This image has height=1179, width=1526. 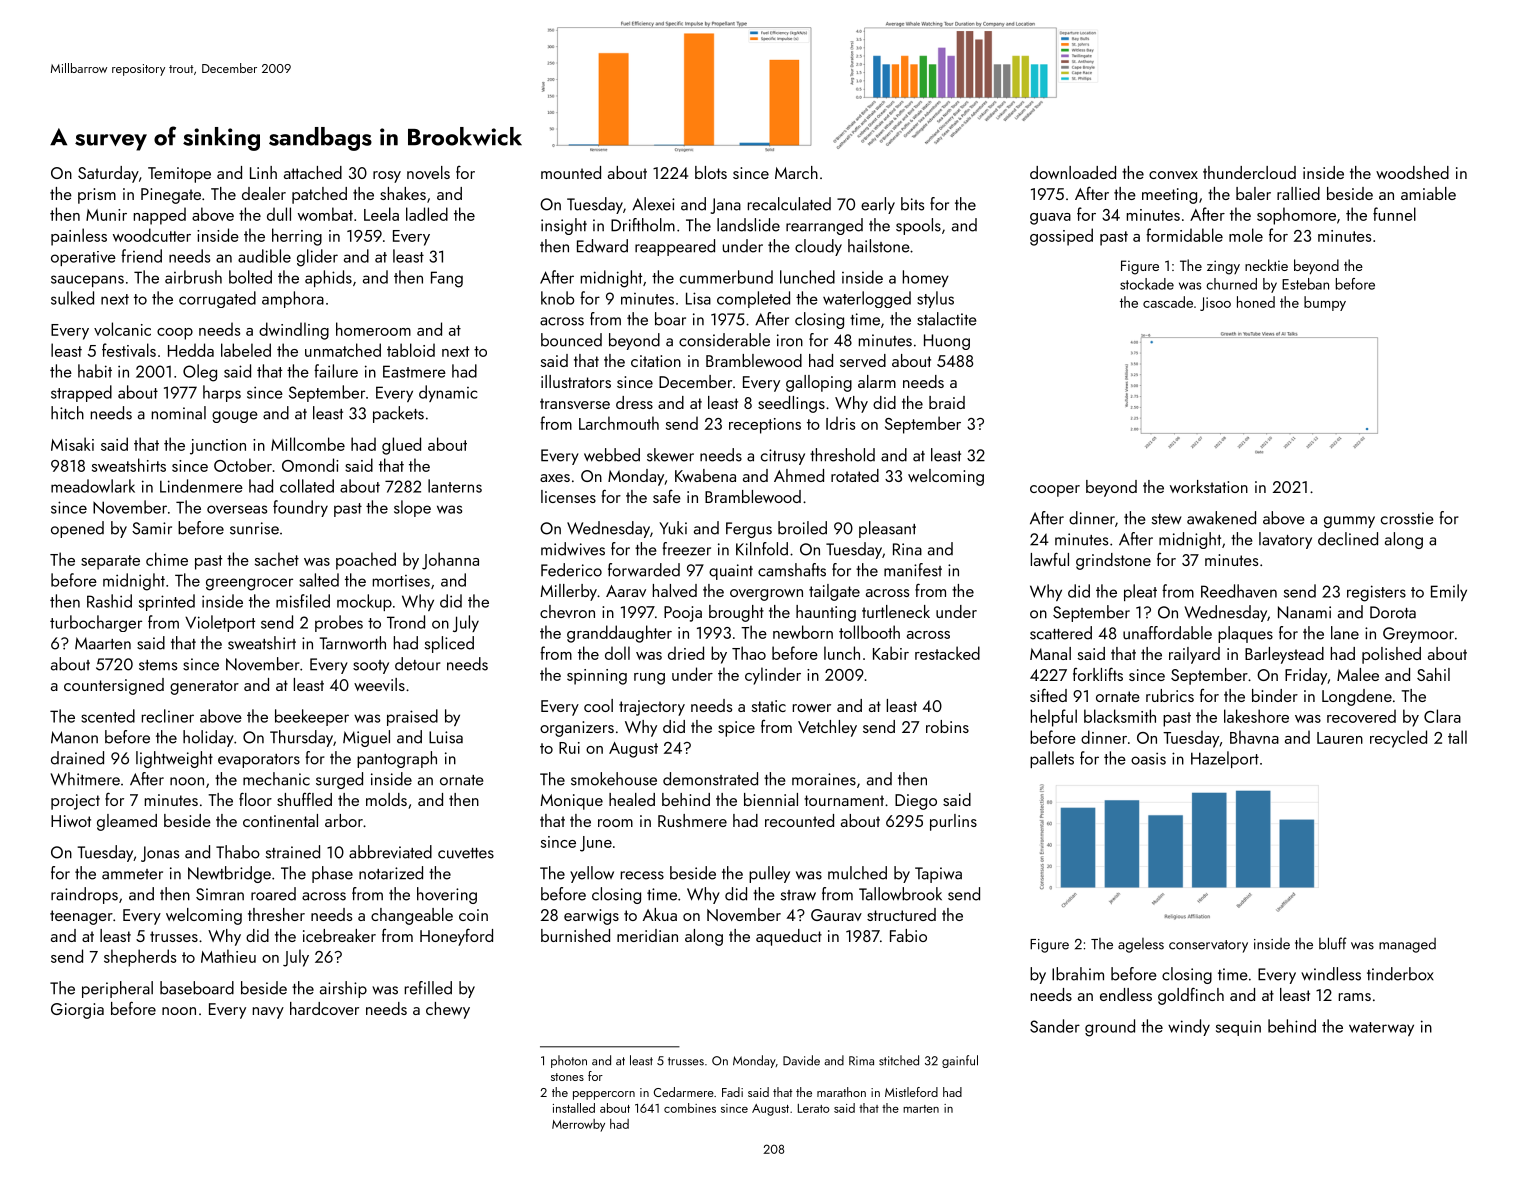 I want to click on attached, so click(x=313, y=172).
